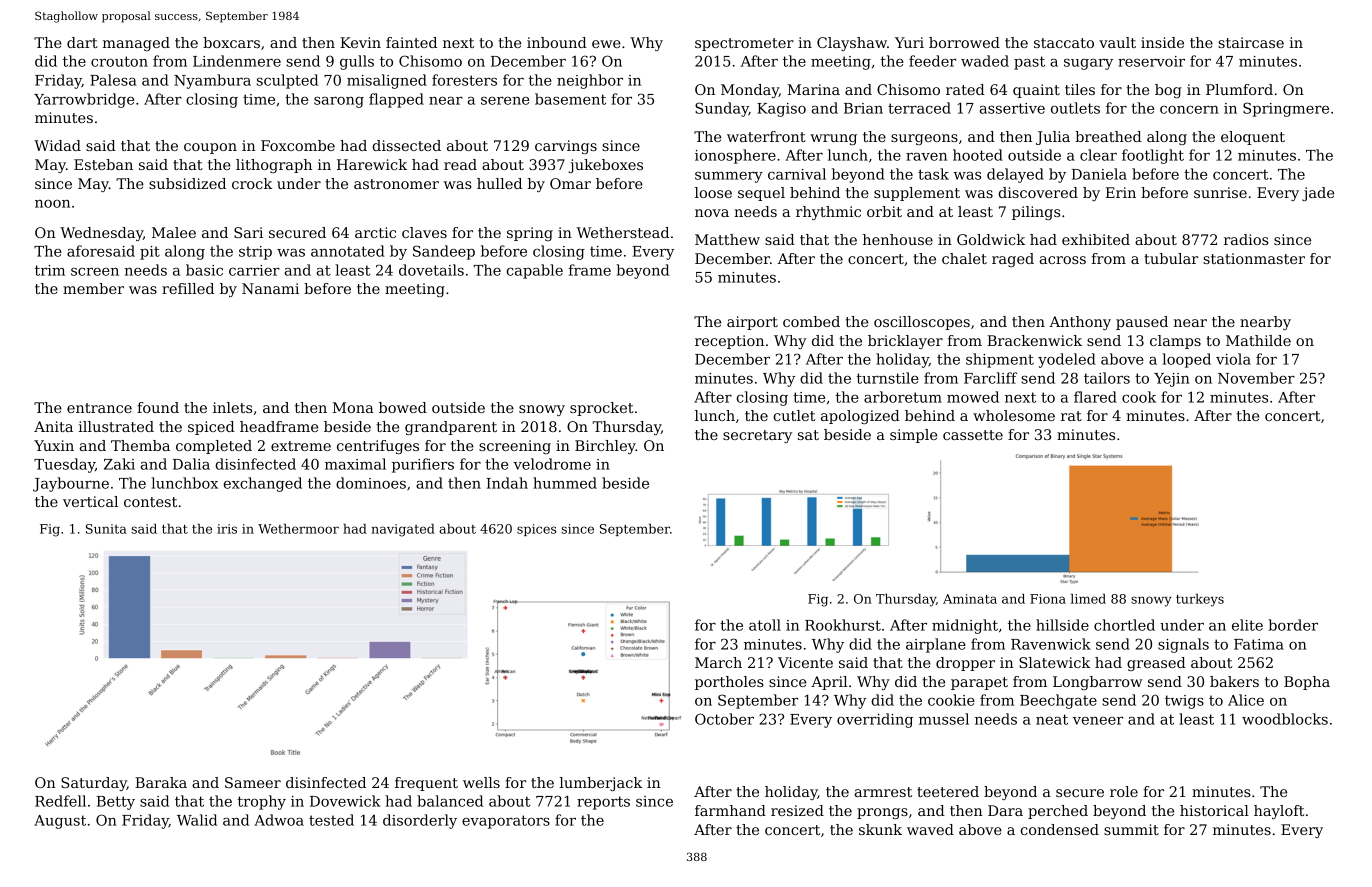 The width and height of the screenshot is (1372, 887). I want to click on Jaybourne, so click(71, 484).
